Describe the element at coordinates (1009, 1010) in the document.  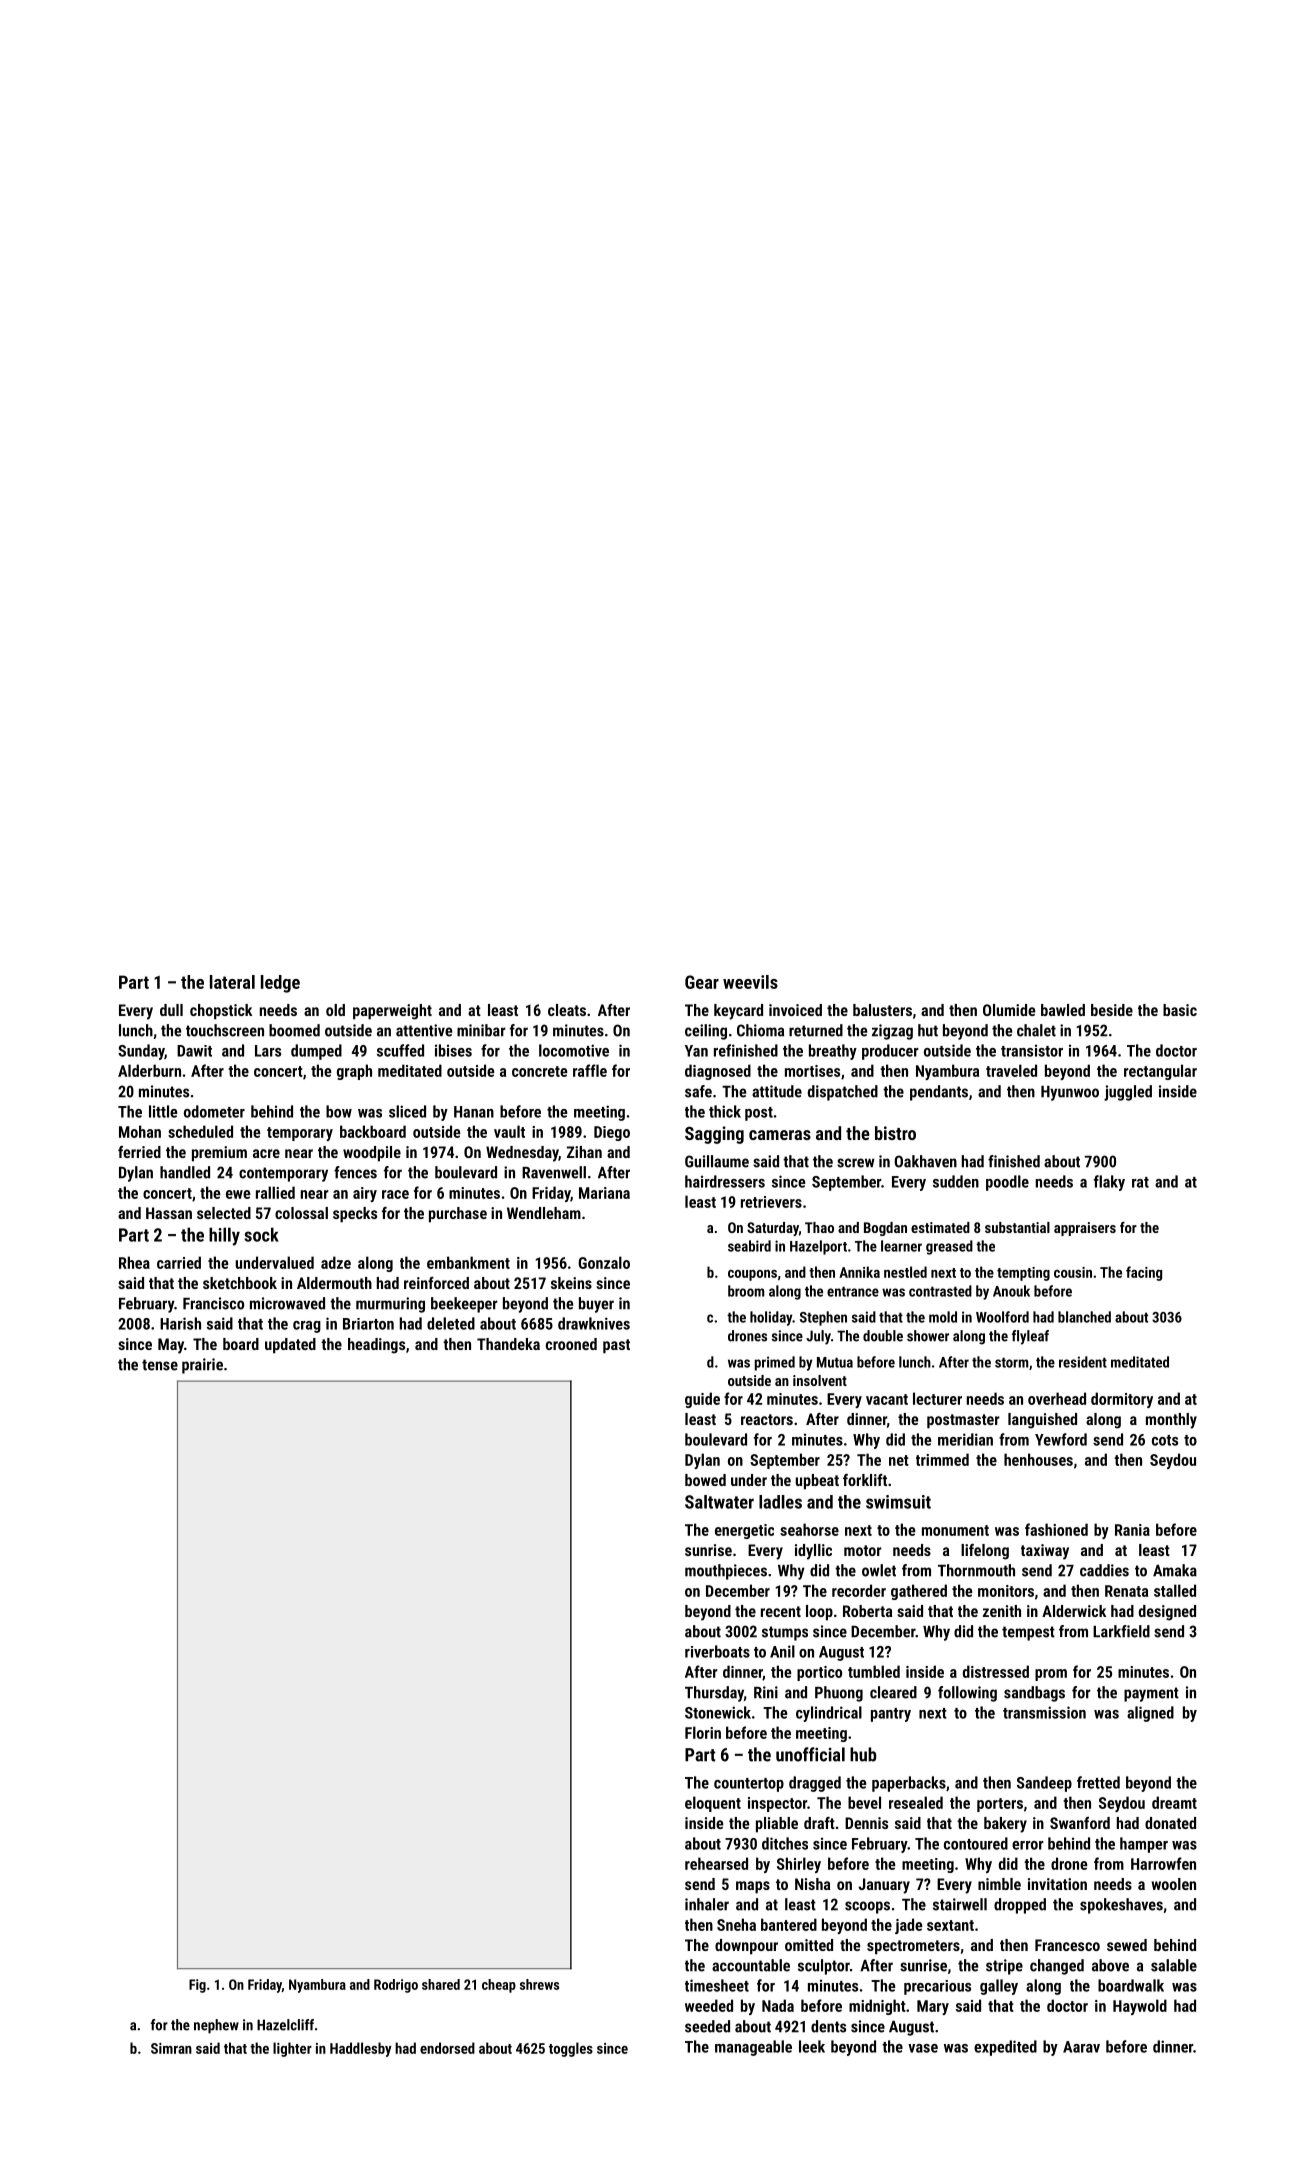
I see `Olumide` at that location.
